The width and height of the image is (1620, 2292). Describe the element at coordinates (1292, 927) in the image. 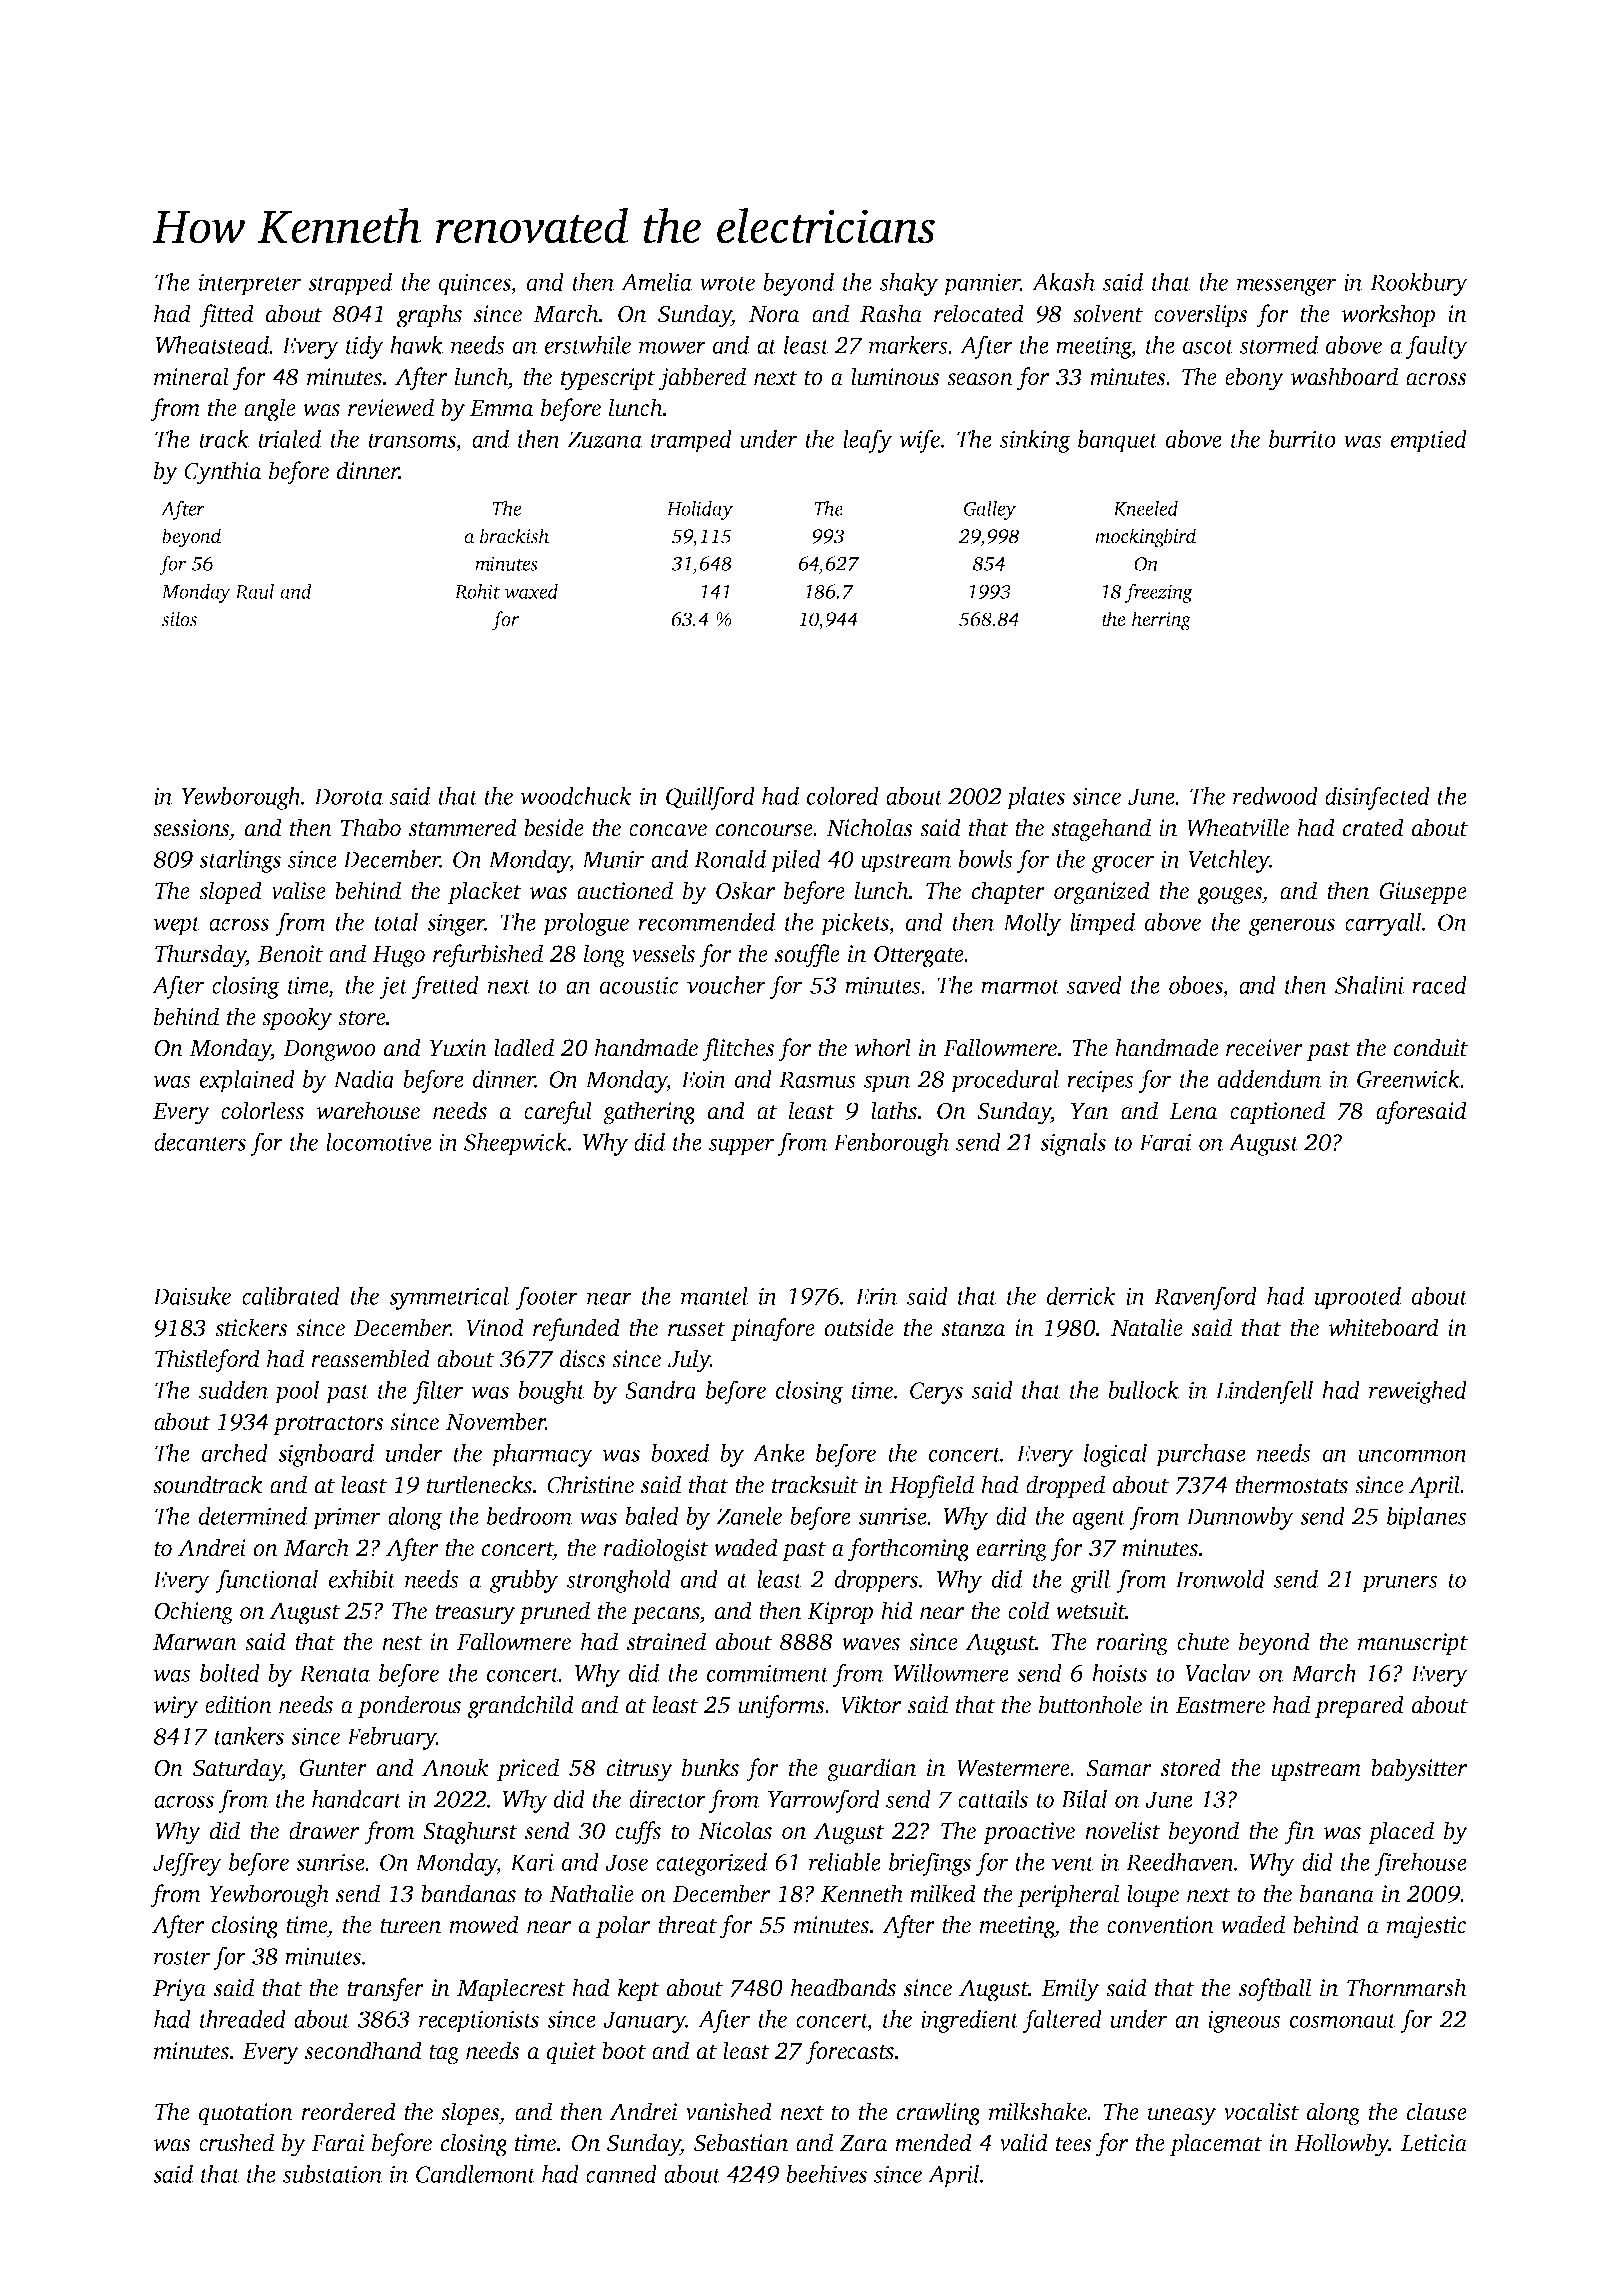

I see `generous` at that location.
